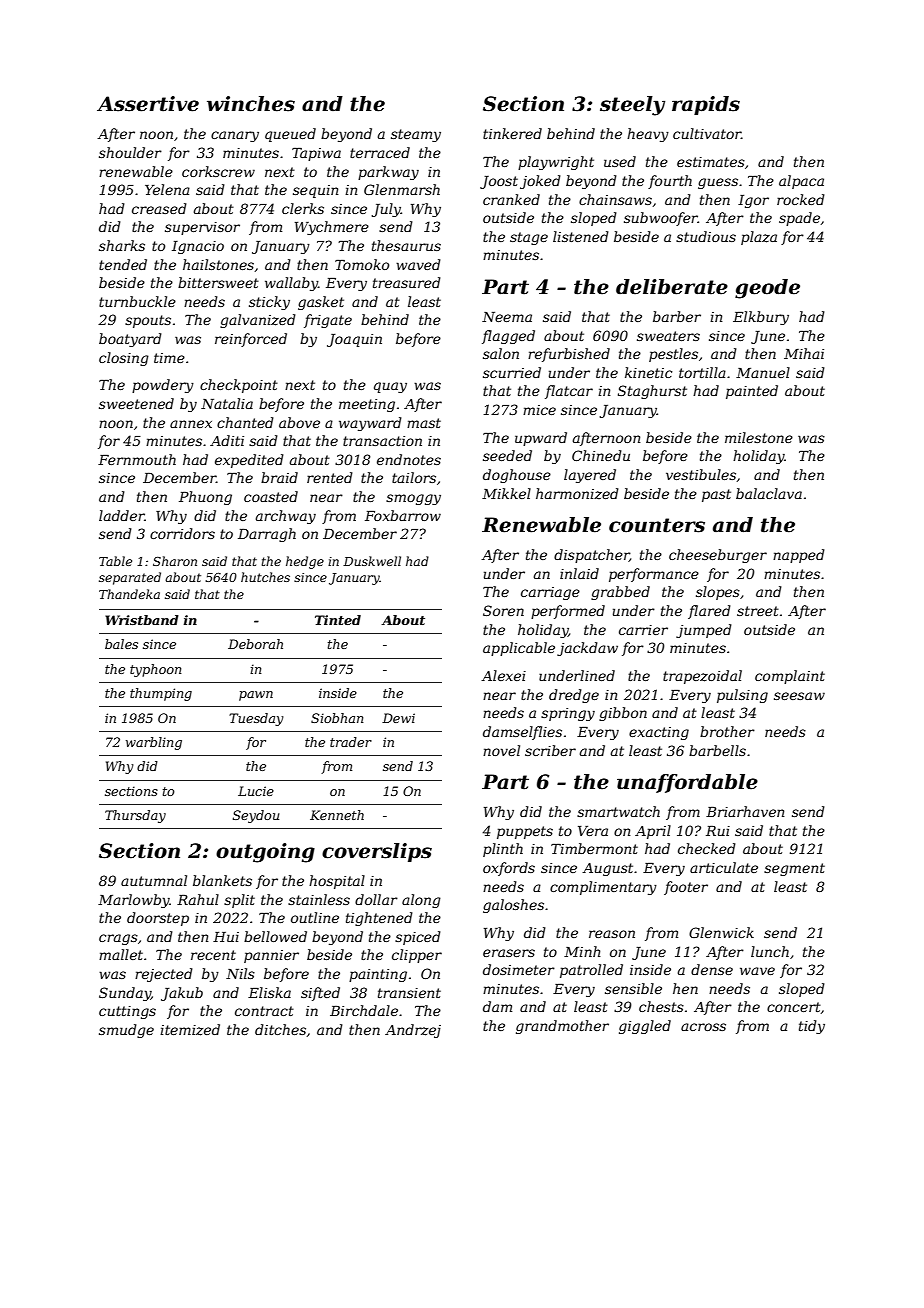 The width and height of the screenshot is (924, 1308). I want to click on Joost, so click(499, 182).
